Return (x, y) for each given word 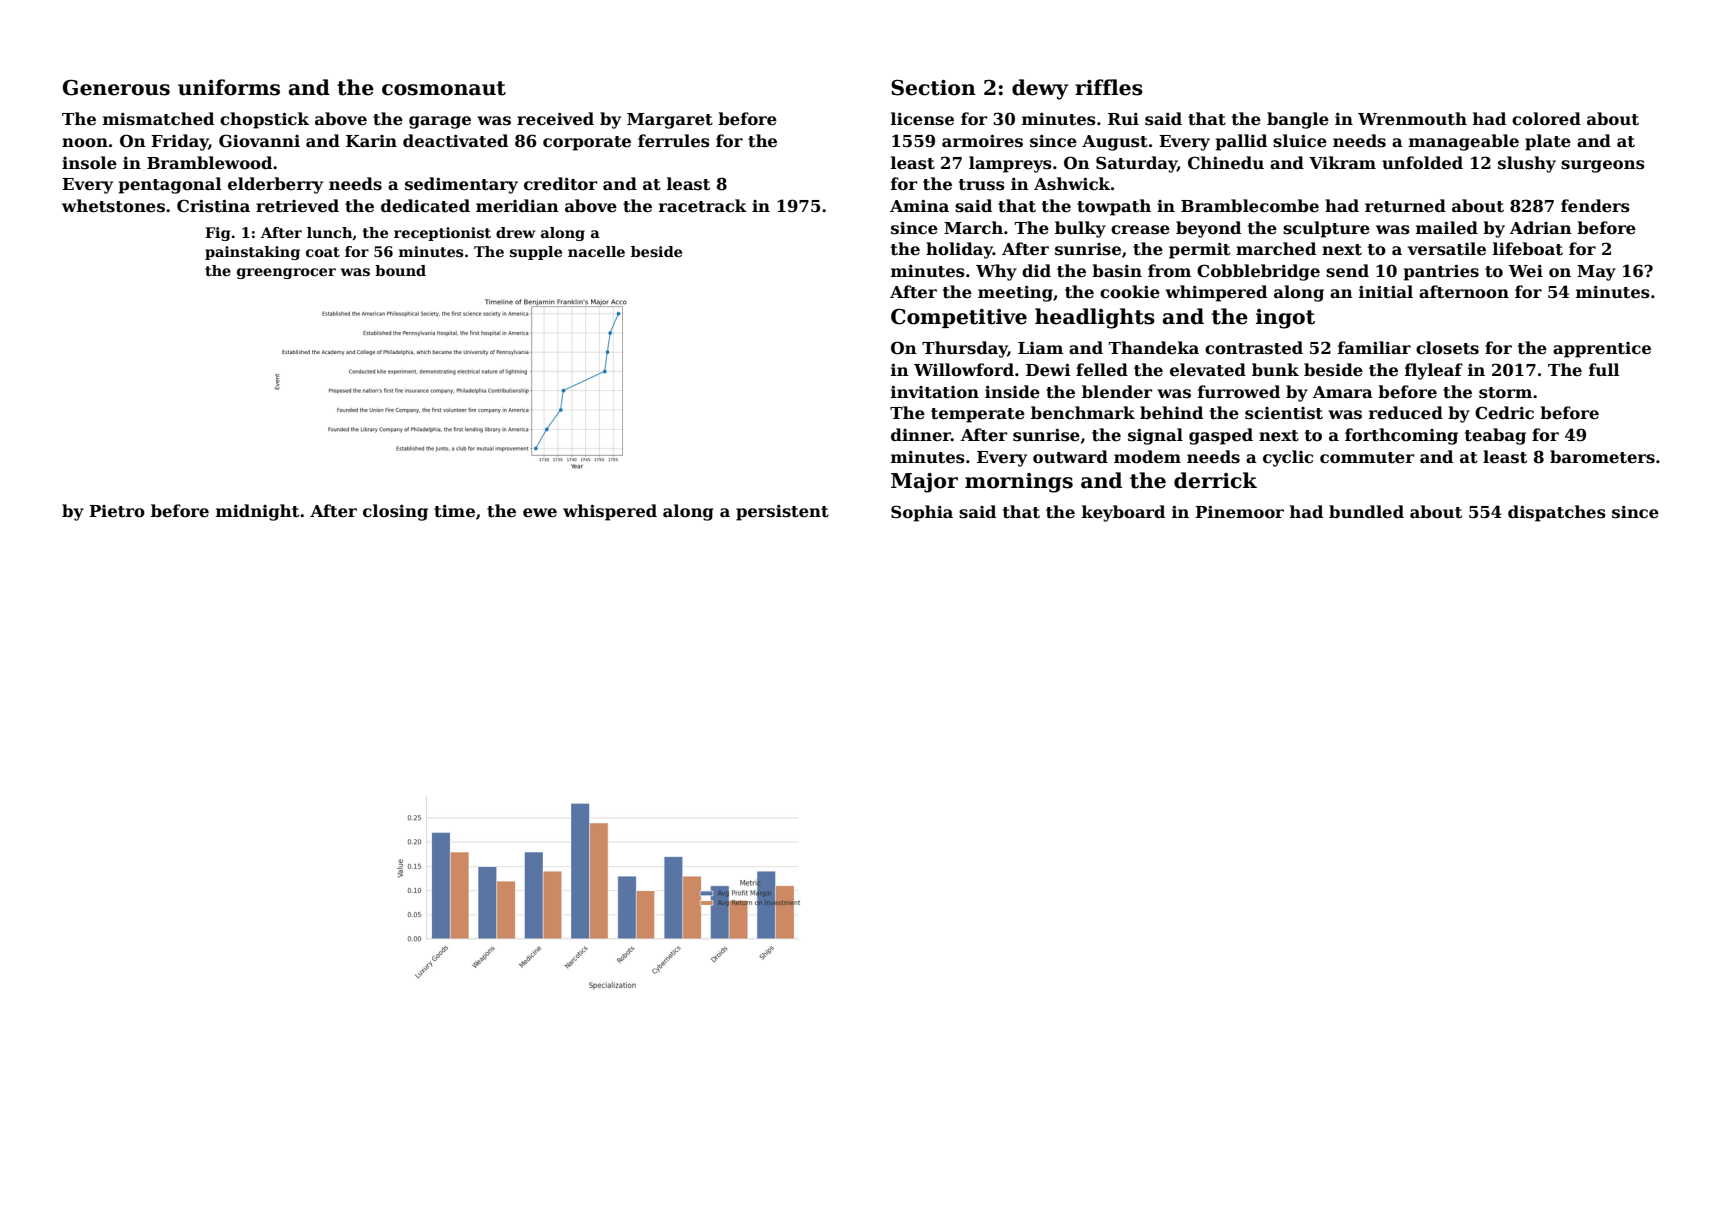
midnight (257, 512)
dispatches (1557, 513)
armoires (982, 141)
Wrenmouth (1412, 119)
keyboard (1123, 513)
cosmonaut (444, 88)
